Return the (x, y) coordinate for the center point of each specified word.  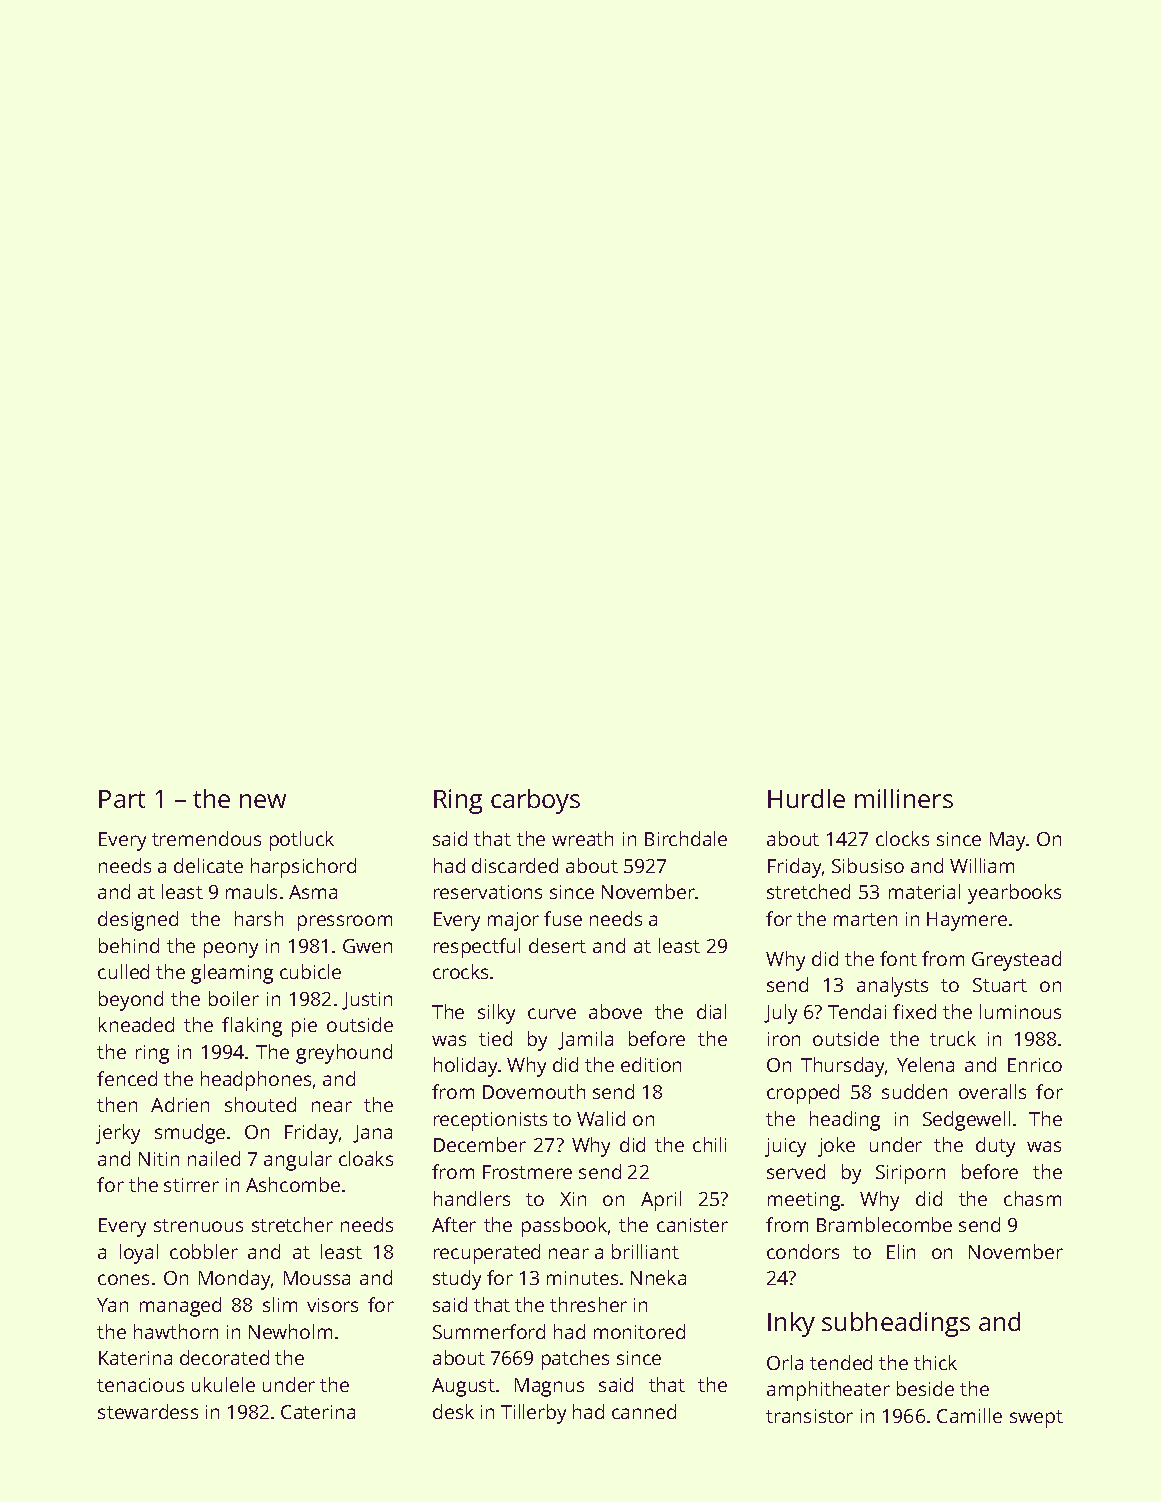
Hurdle (806, 798)
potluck (302, 841)
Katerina (135, 1358)
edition (651, 1064)
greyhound (344, 1054)
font (898, 958)
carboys (535, 801)
